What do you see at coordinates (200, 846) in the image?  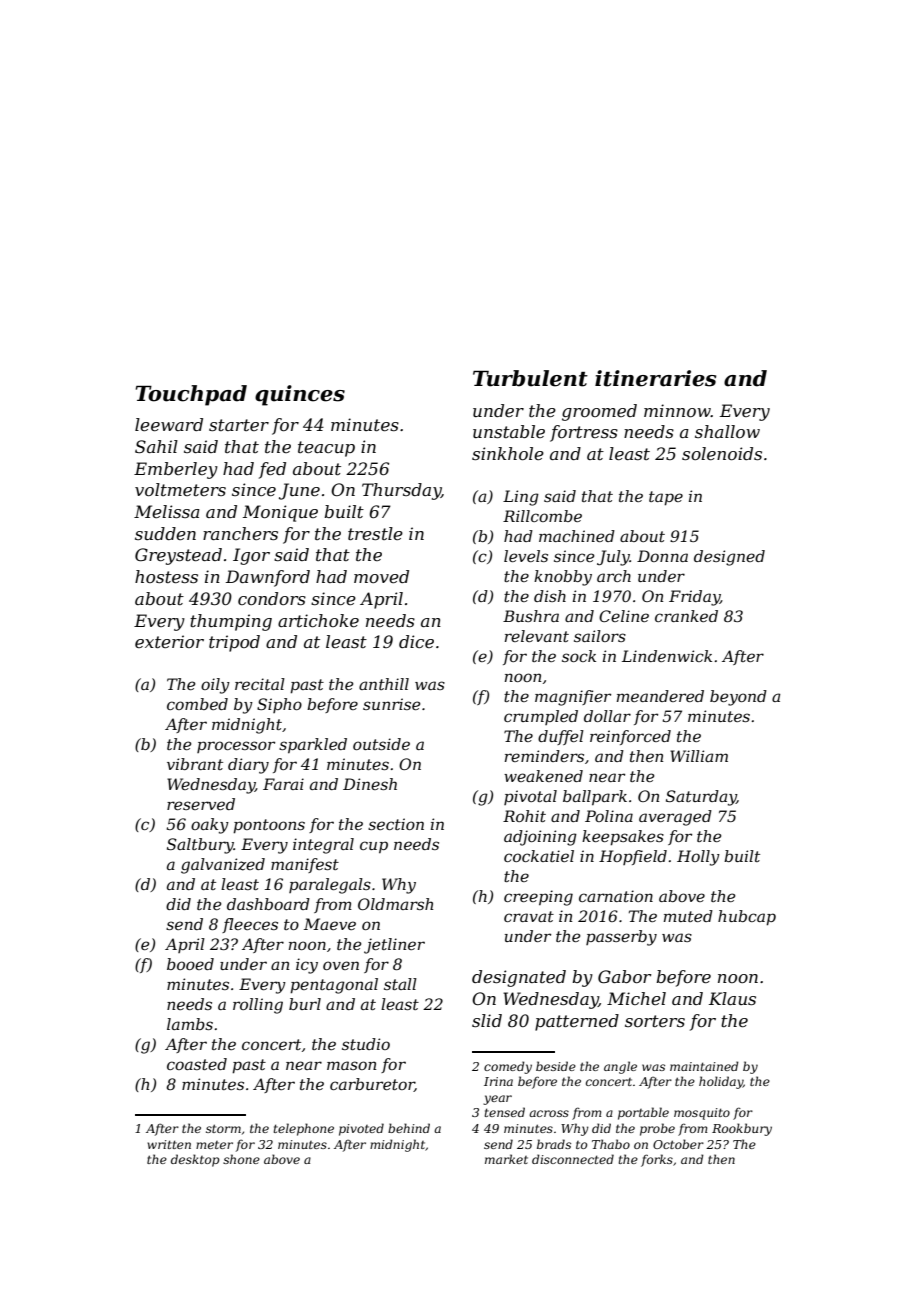 I see `Saltbury` at bounding box center [200, 846].
